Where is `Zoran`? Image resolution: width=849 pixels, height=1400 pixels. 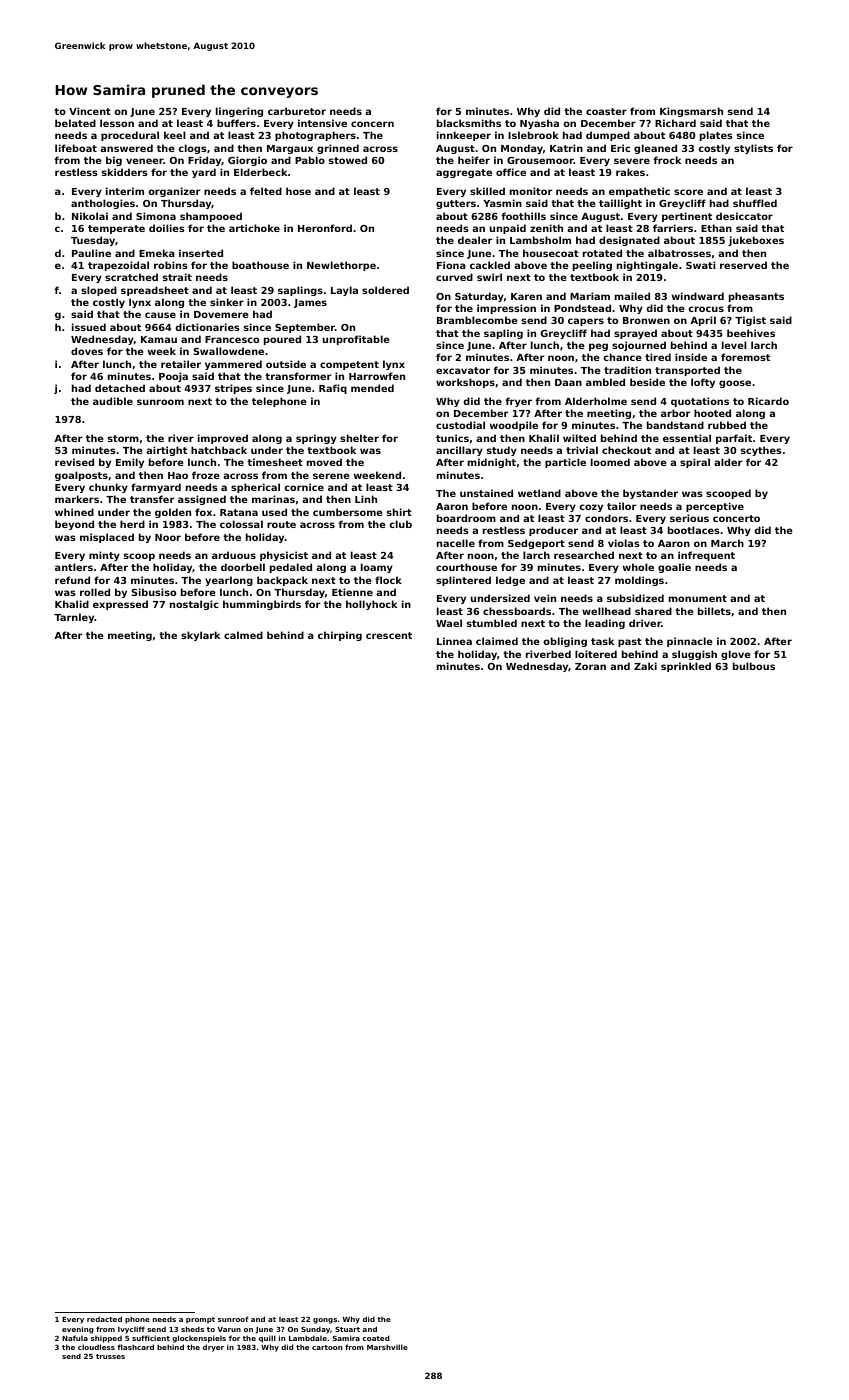 Zoran is located at coordinates (590, 666).
